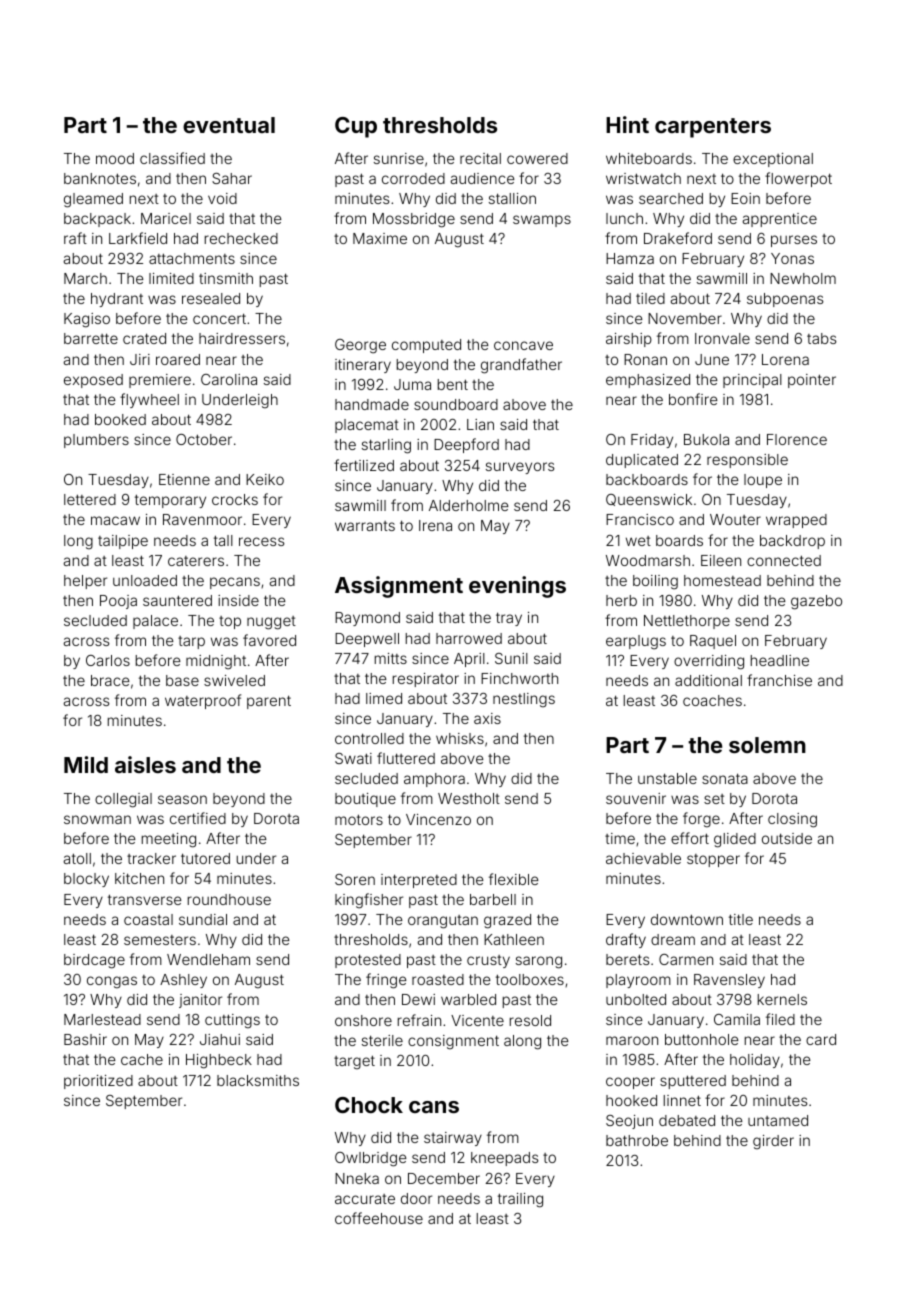 The width and height of the screenshot is (908, 1316). What do you see at coordinates (265, 479) in the screenshot?
I see `Keiko` at bounding box center [265, 479].
